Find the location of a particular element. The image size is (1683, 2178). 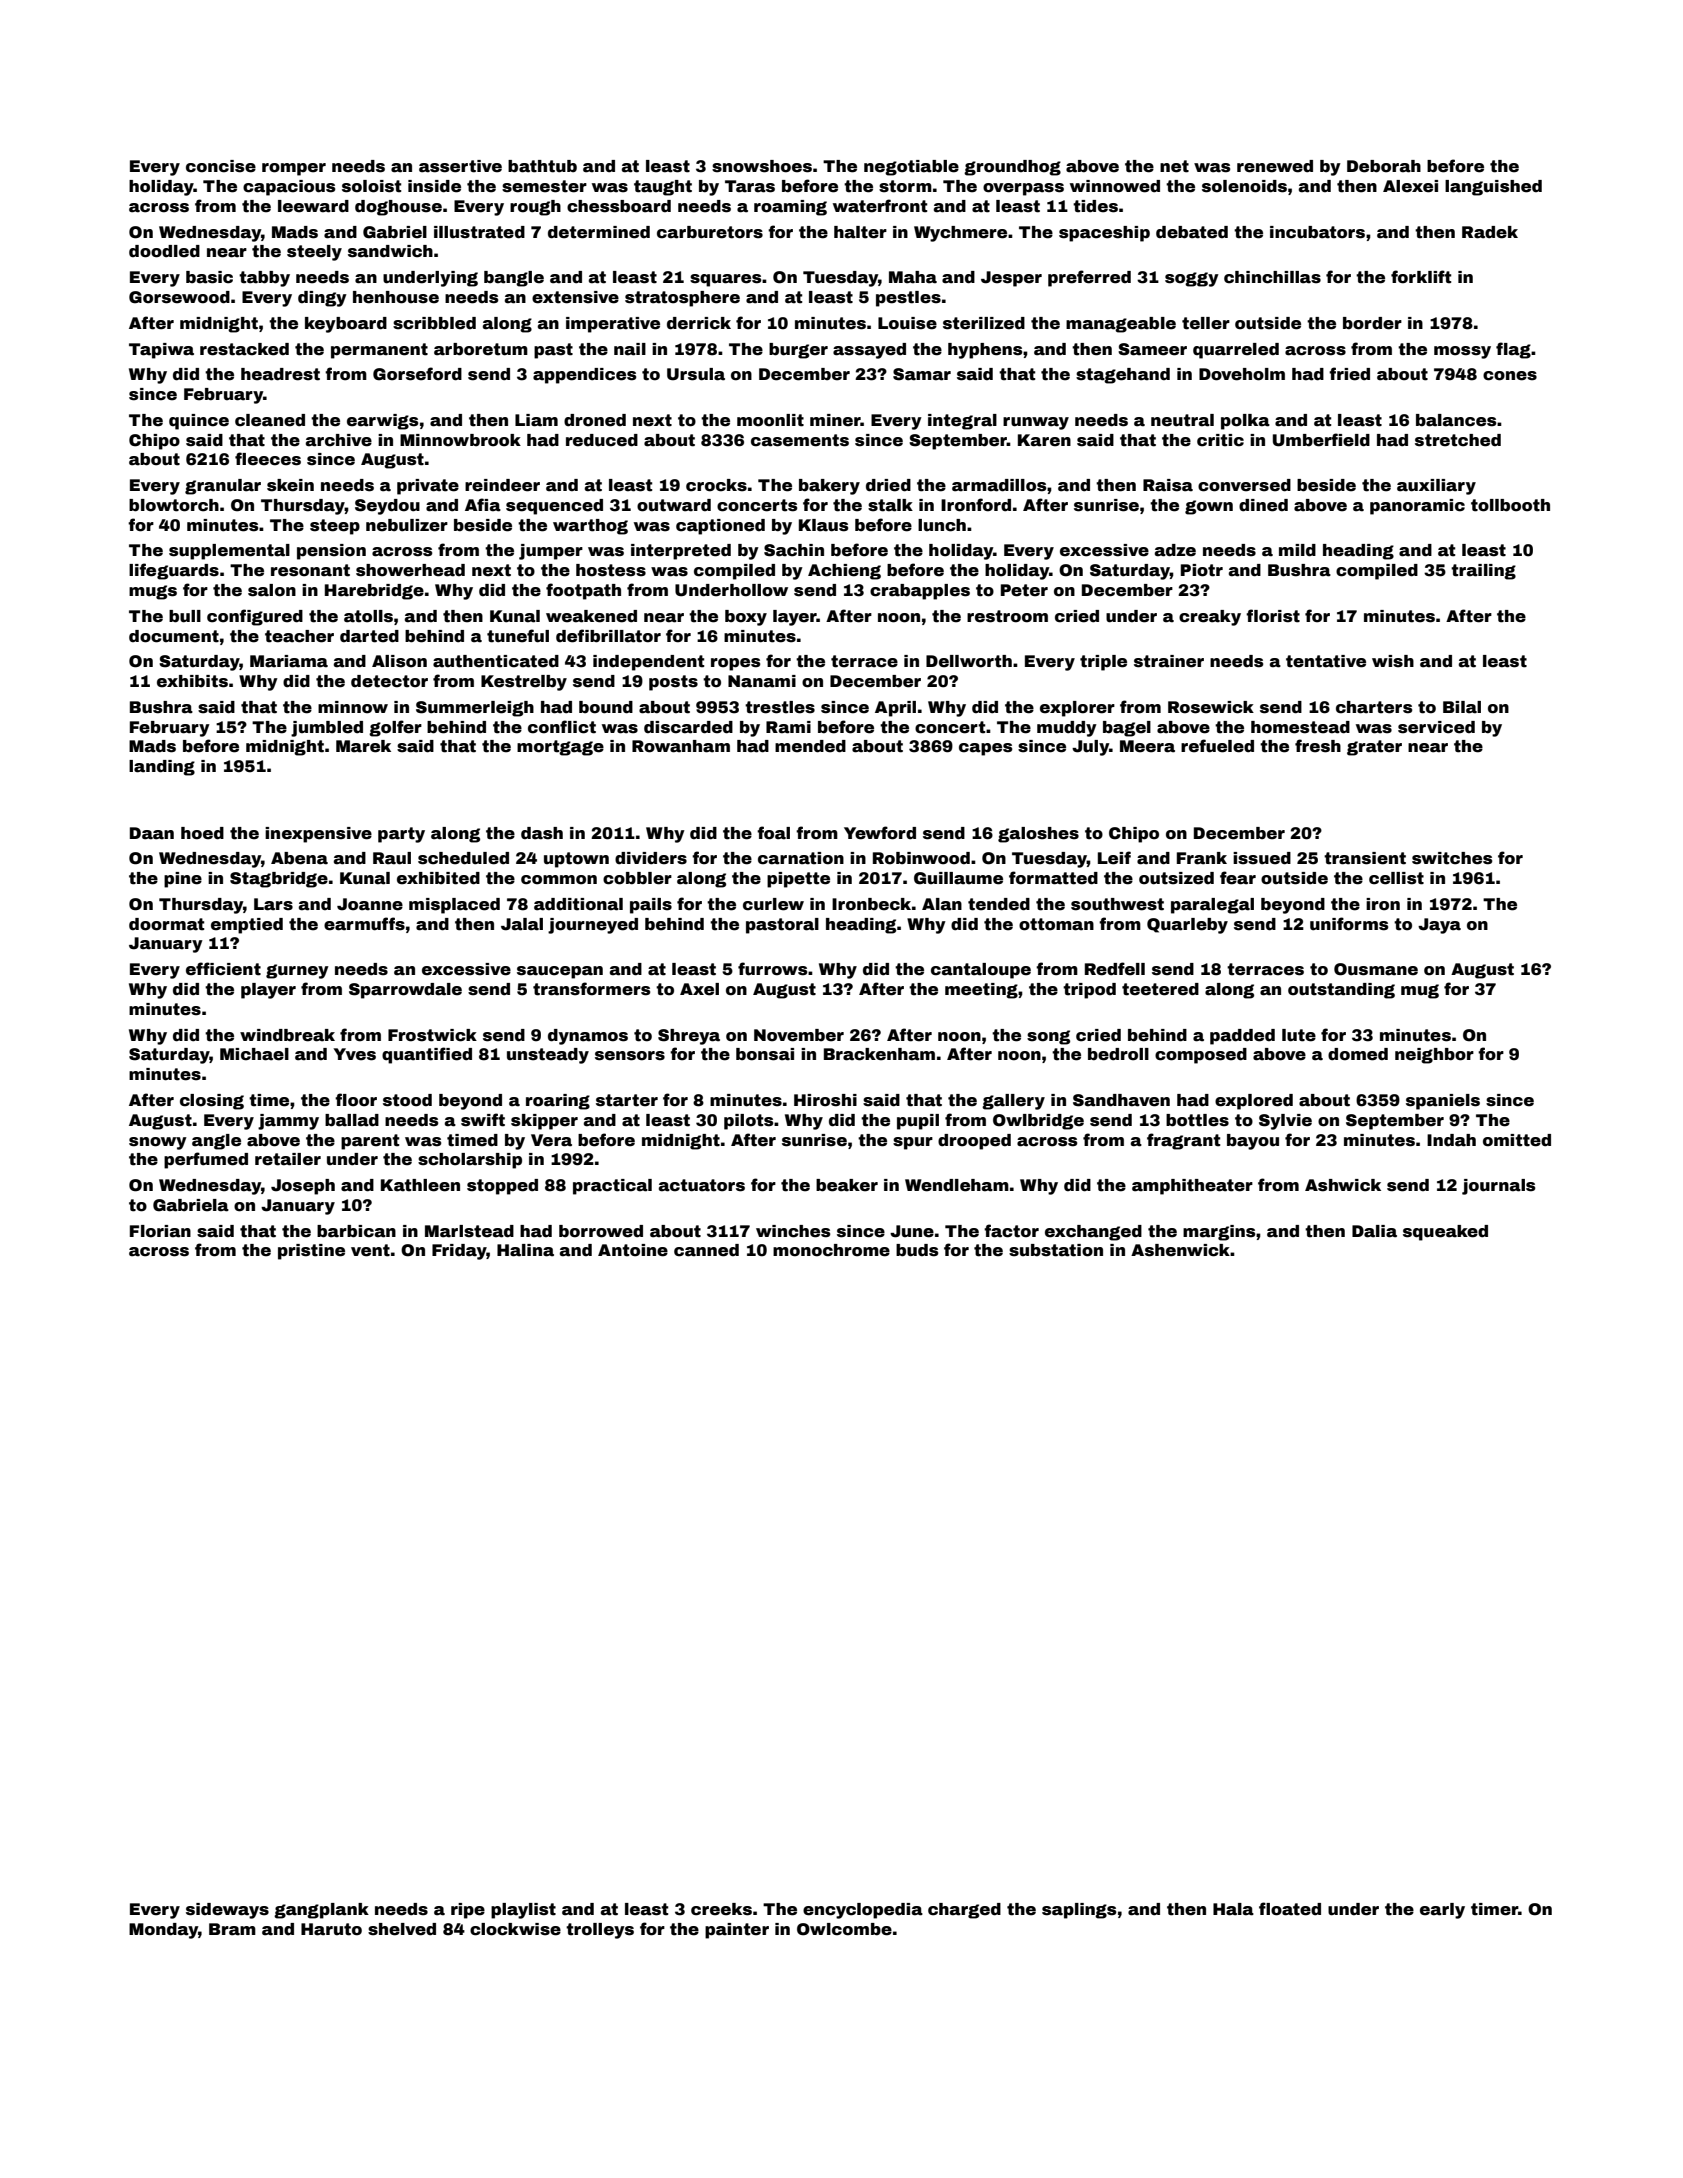

monochrome is located at coordinates (831, 1250).
